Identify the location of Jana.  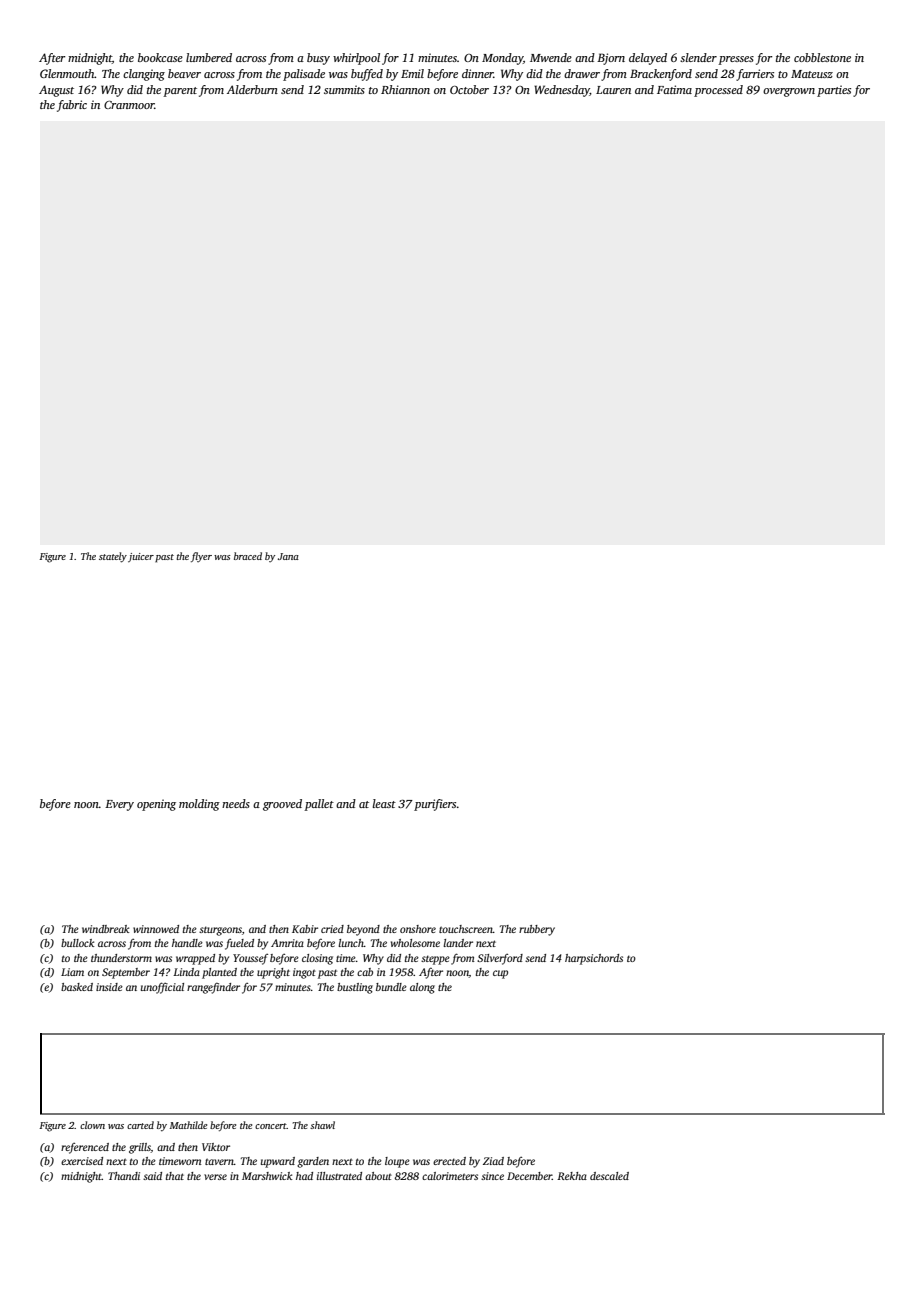
(288, 556).
